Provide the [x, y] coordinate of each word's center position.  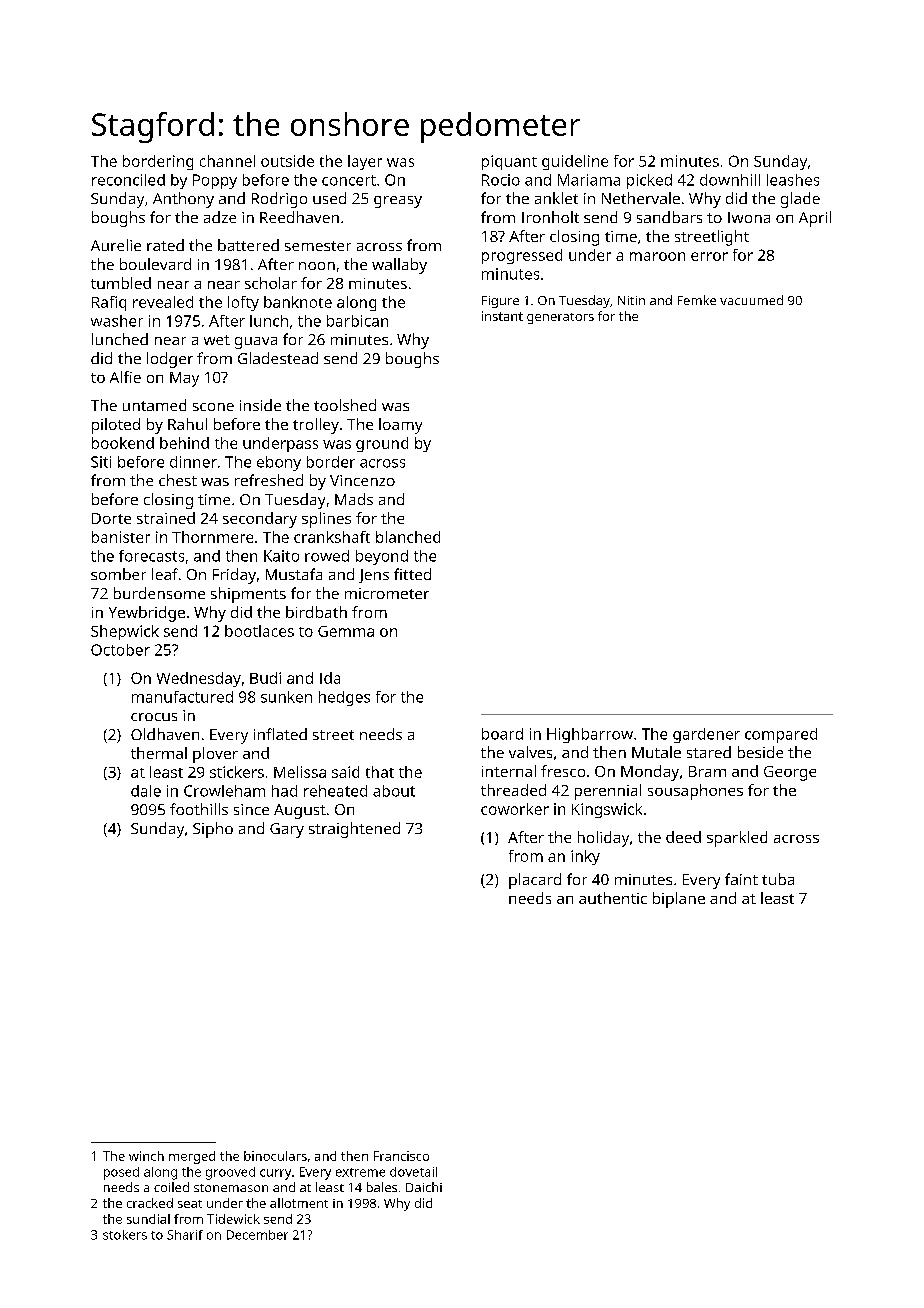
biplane [679, 900]
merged [192, 1157]
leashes [793, 180]
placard [535, 881]
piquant [509, 162]
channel [227, 161]
